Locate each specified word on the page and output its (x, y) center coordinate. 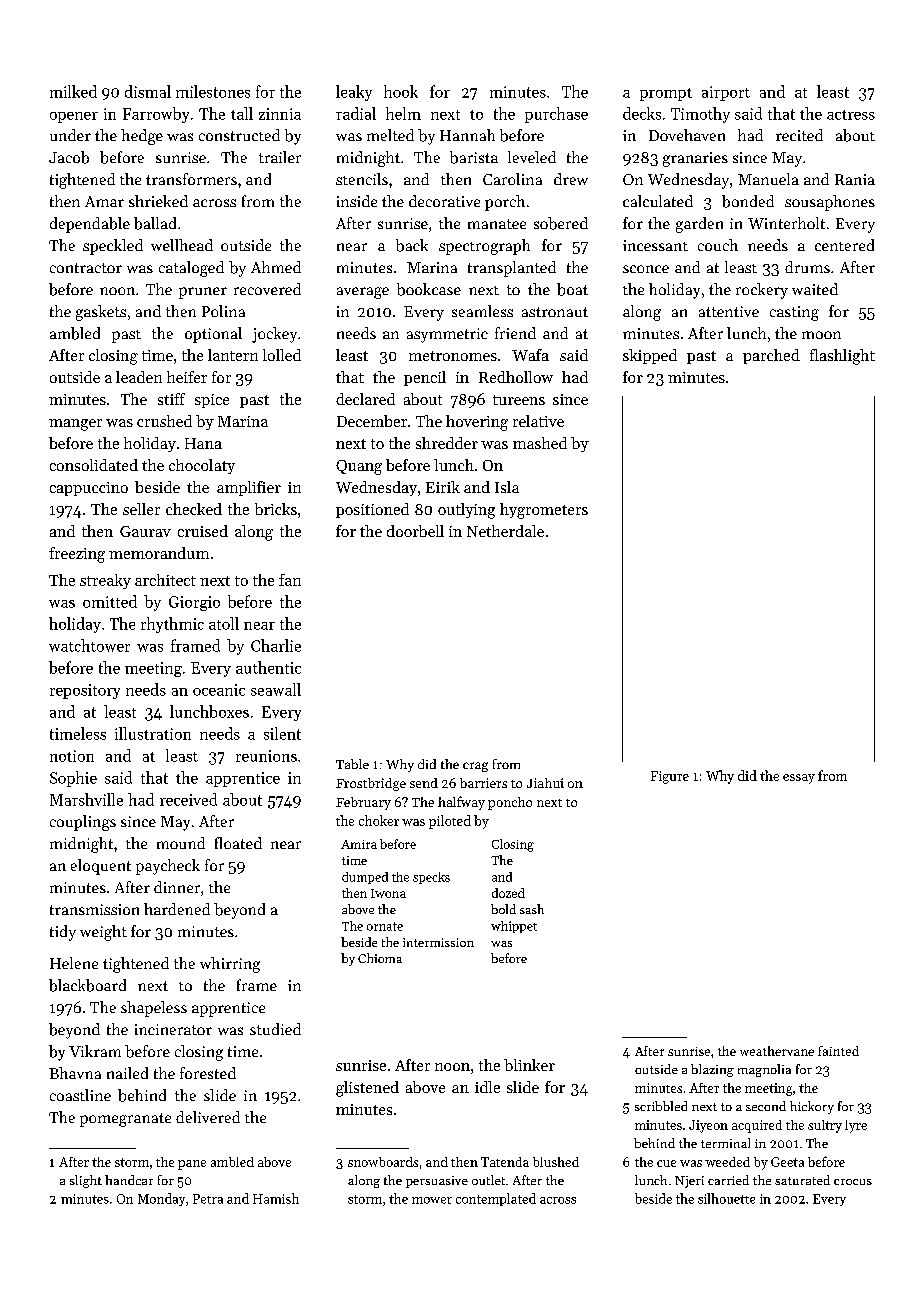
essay (799, 779)
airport (726, 93)
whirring (230, 965)
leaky (354, 93)
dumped (365, 878)
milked (73, 91)
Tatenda (505, 1162)
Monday (161, 1199)
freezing (77, 555)
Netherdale (505, 531)
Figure (670, 777)
